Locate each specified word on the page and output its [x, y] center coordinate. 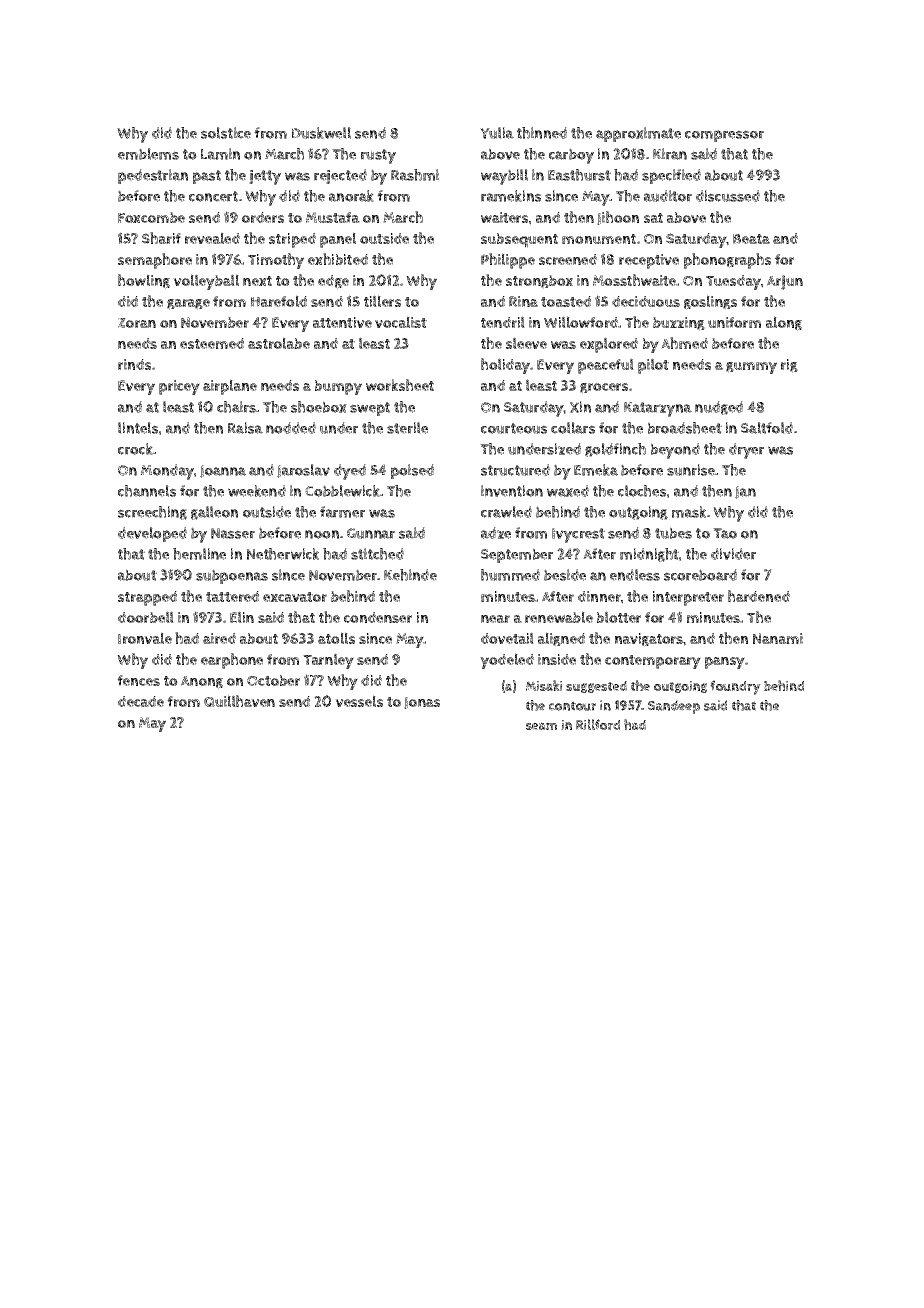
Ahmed [684, 343]
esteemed [212, 343]
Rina [523, 301]
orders [263, 217]
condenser [378, 617]
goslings [710, 302]
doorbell [146, 617]
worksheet [400, 385]
